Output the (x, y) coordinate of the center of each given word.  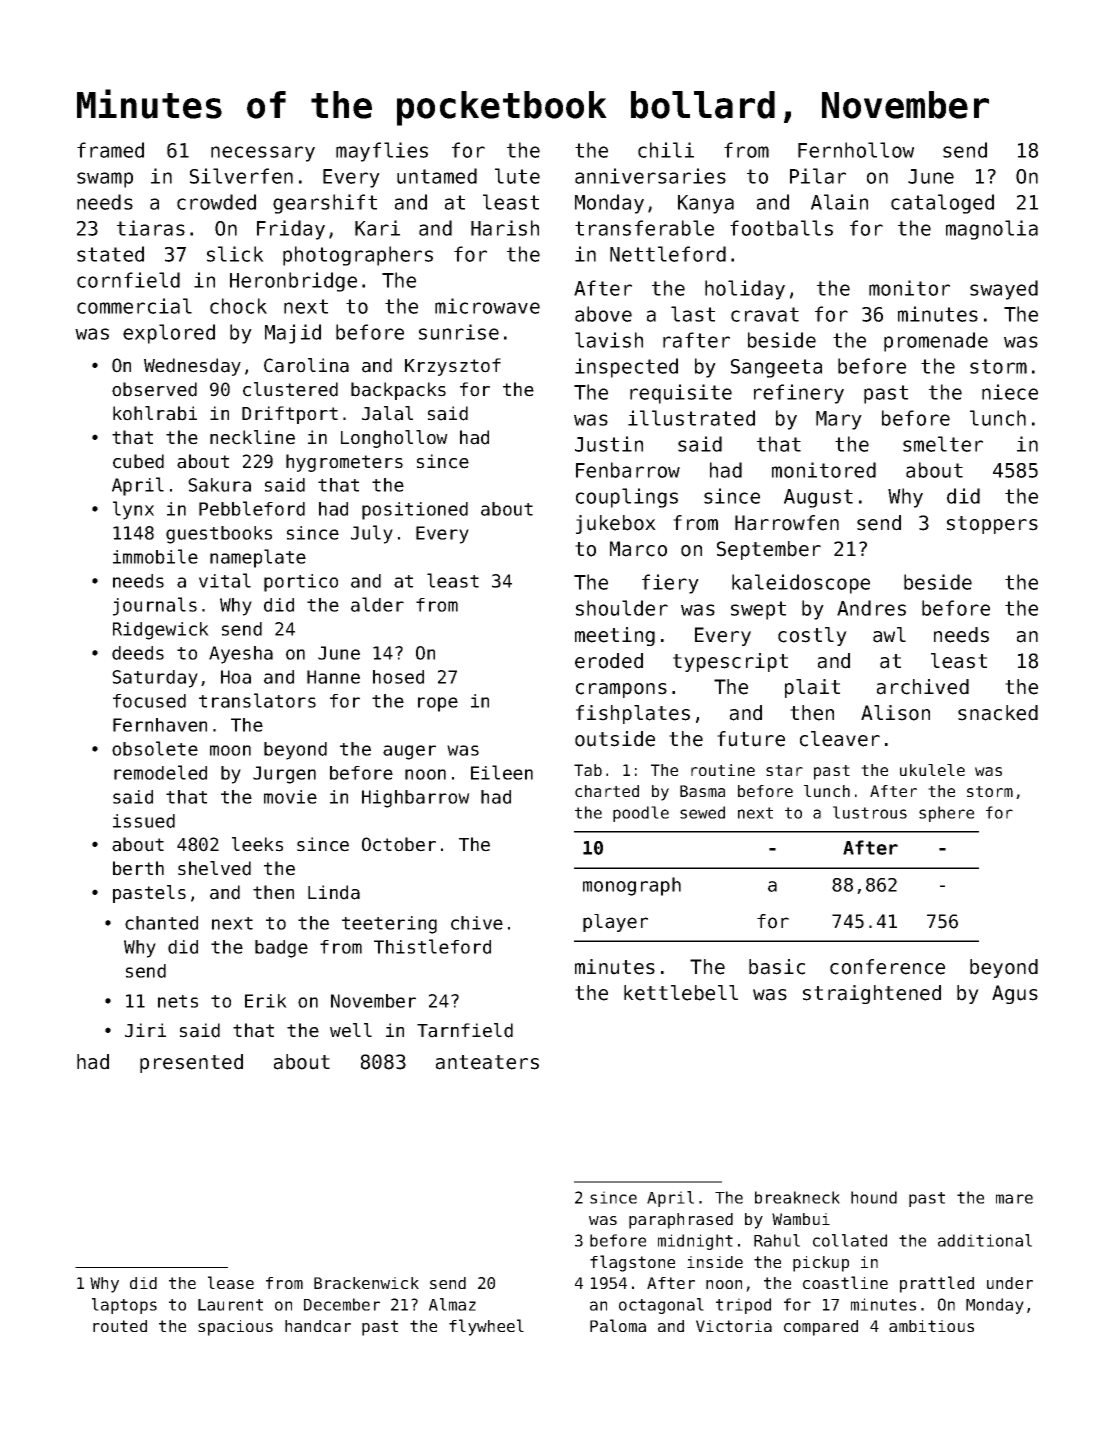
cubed (138, 461)
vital (225, 580)
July (372, 534)
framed (110, 150)
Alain (839, 202)
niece (1010, 392)
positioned (415, 511)
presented (191, 1063)
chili (666, 150)
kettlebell (681, 993)
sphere (946, 814)
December (342, 1304)
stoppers (992, 525)
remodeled (160, 772)
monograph (632, 886)
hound (874, 1197)
